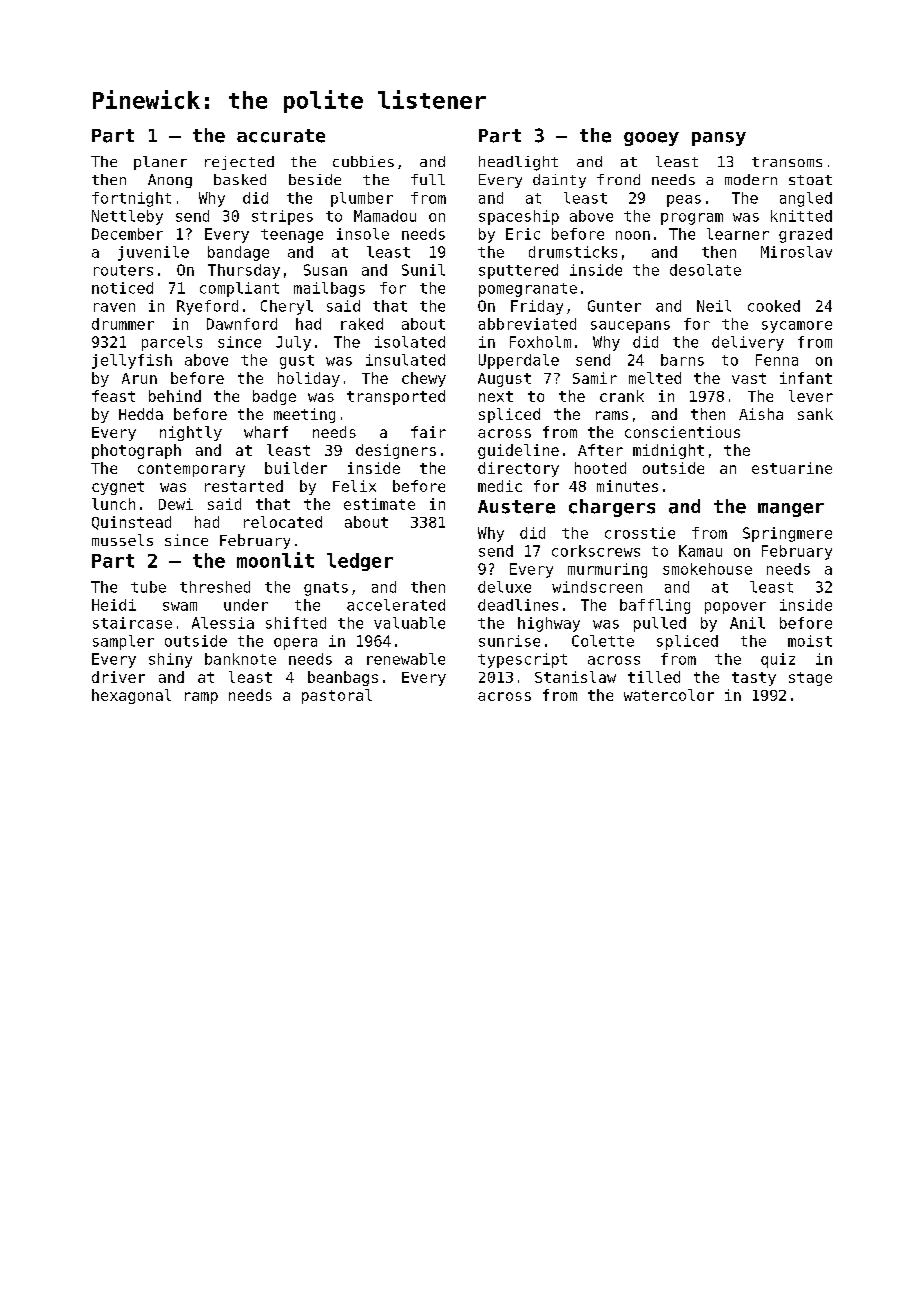  Describe the element at coordinates (719, 139) in the image. I see `pansy` at that location.
